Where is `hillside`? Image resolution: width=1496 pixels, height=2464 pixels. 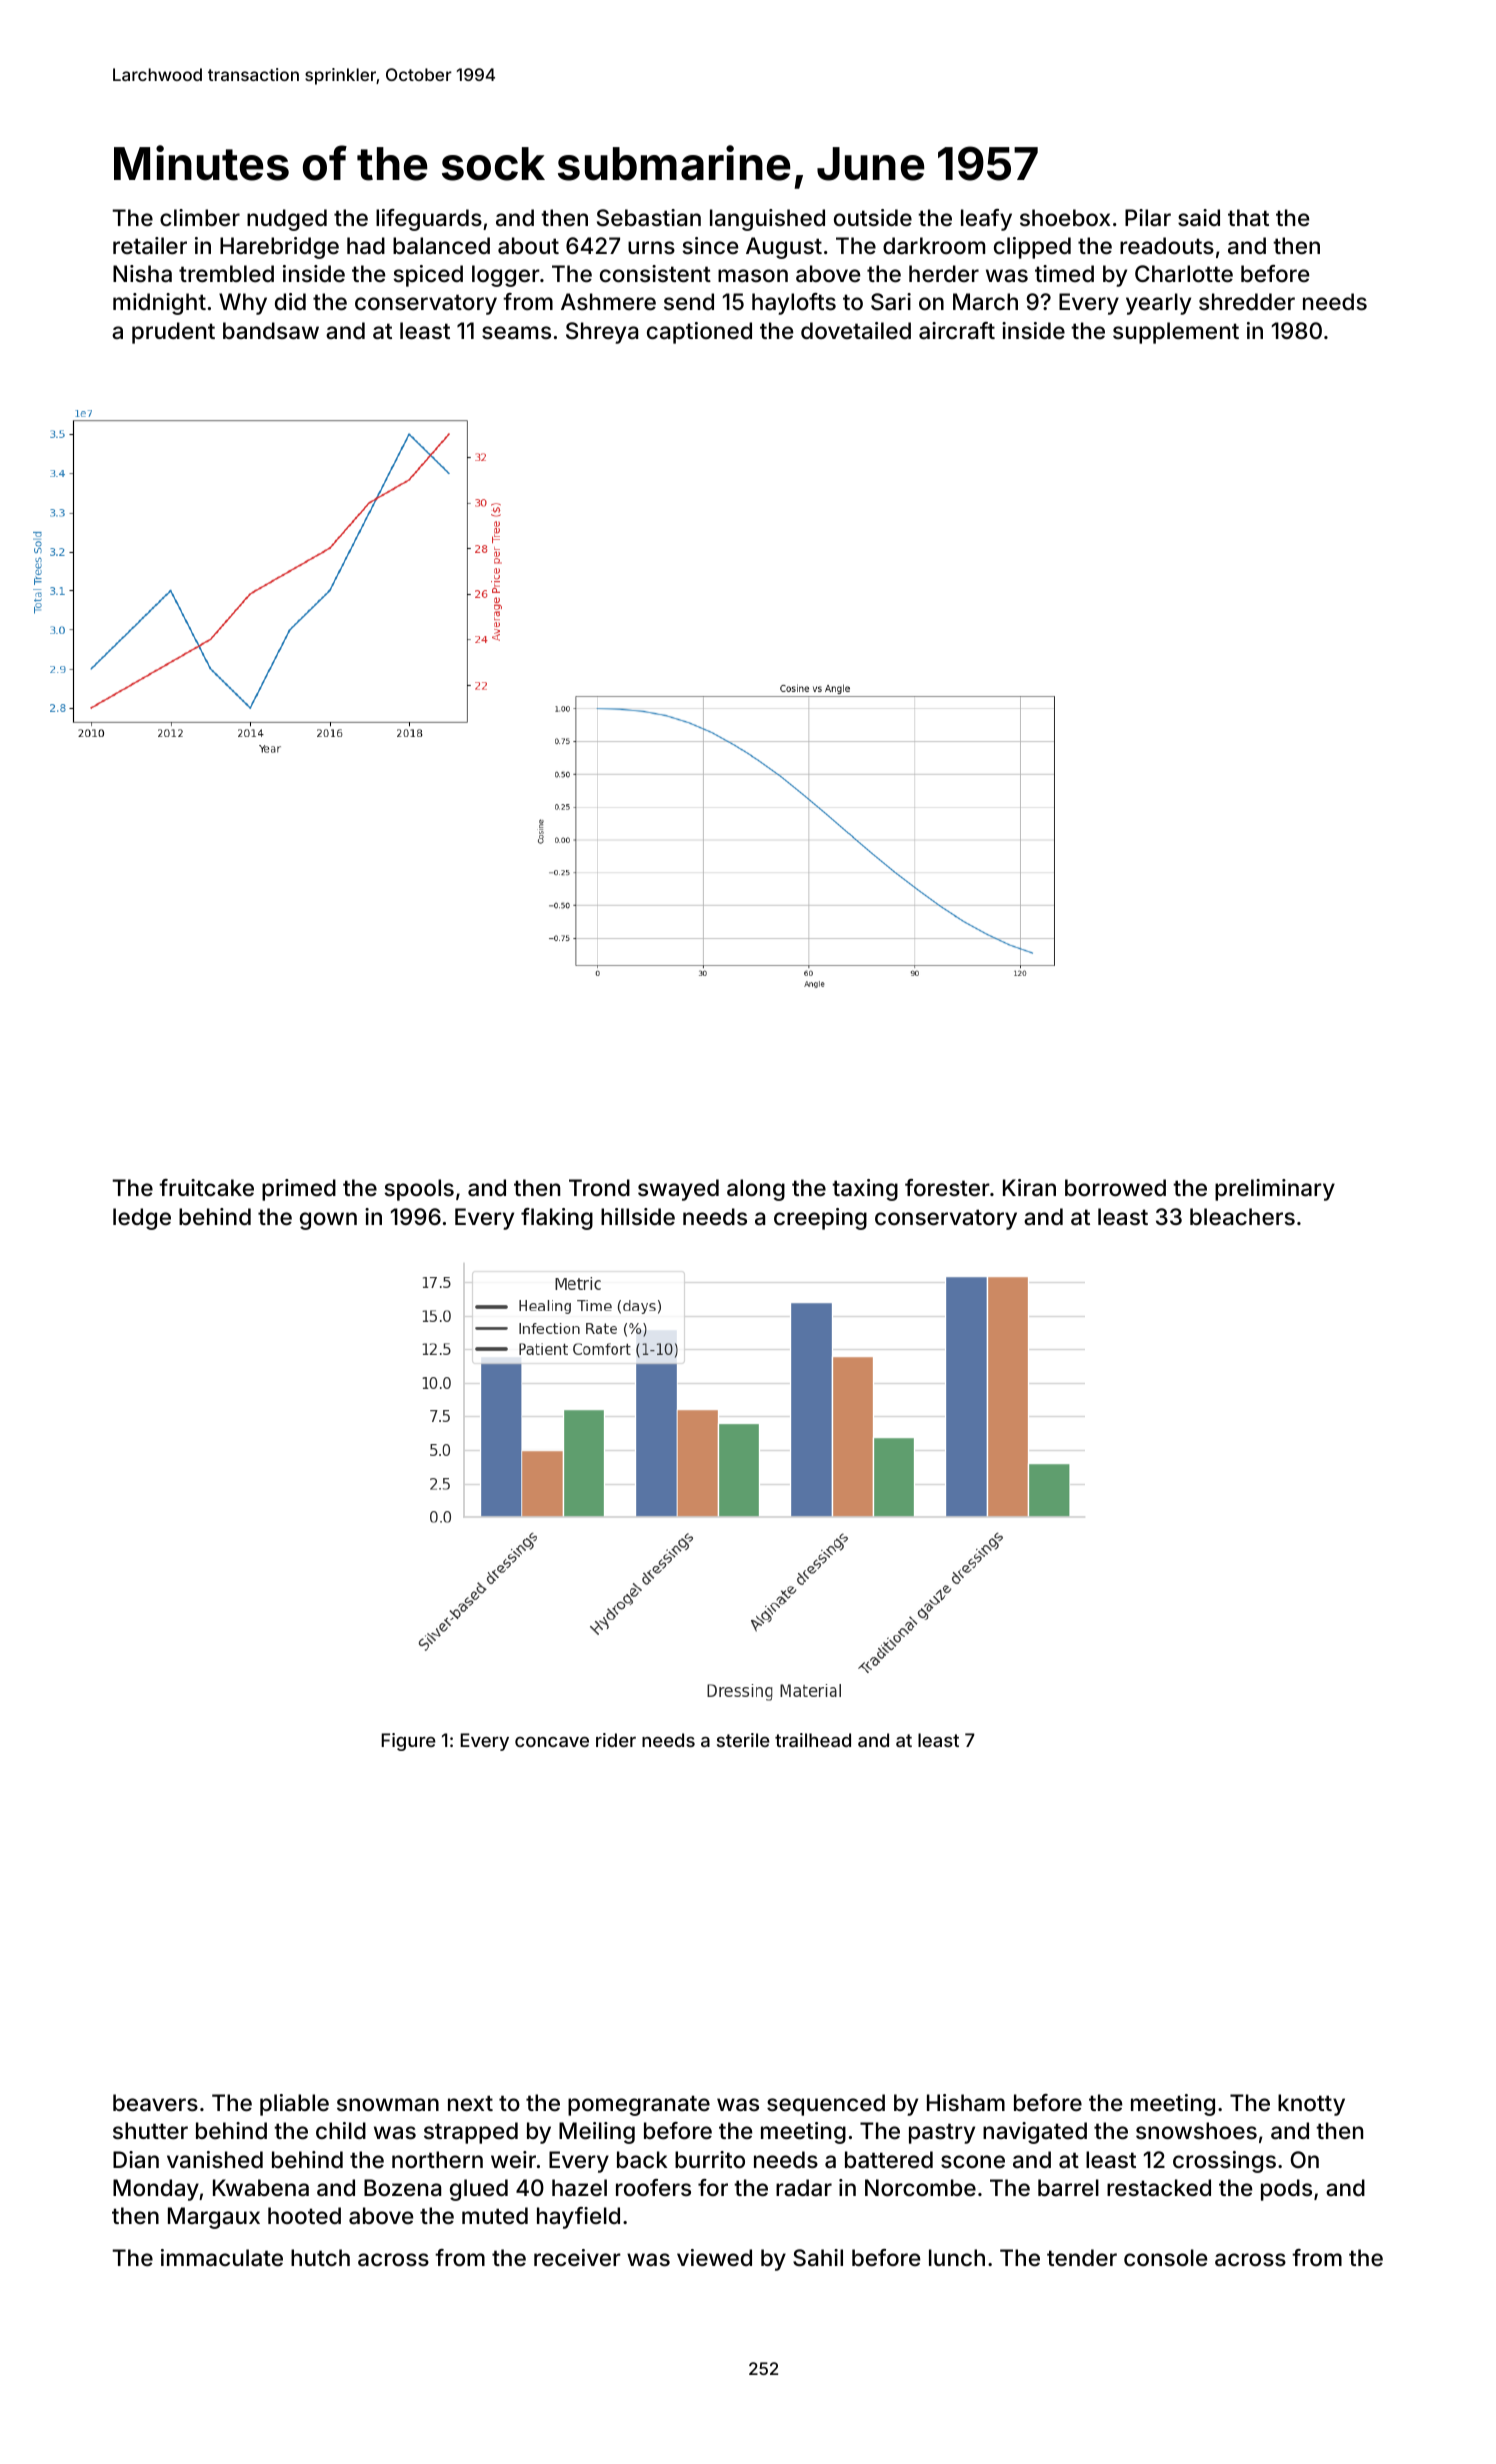 hillside is located at coordinates (638, 1217).
